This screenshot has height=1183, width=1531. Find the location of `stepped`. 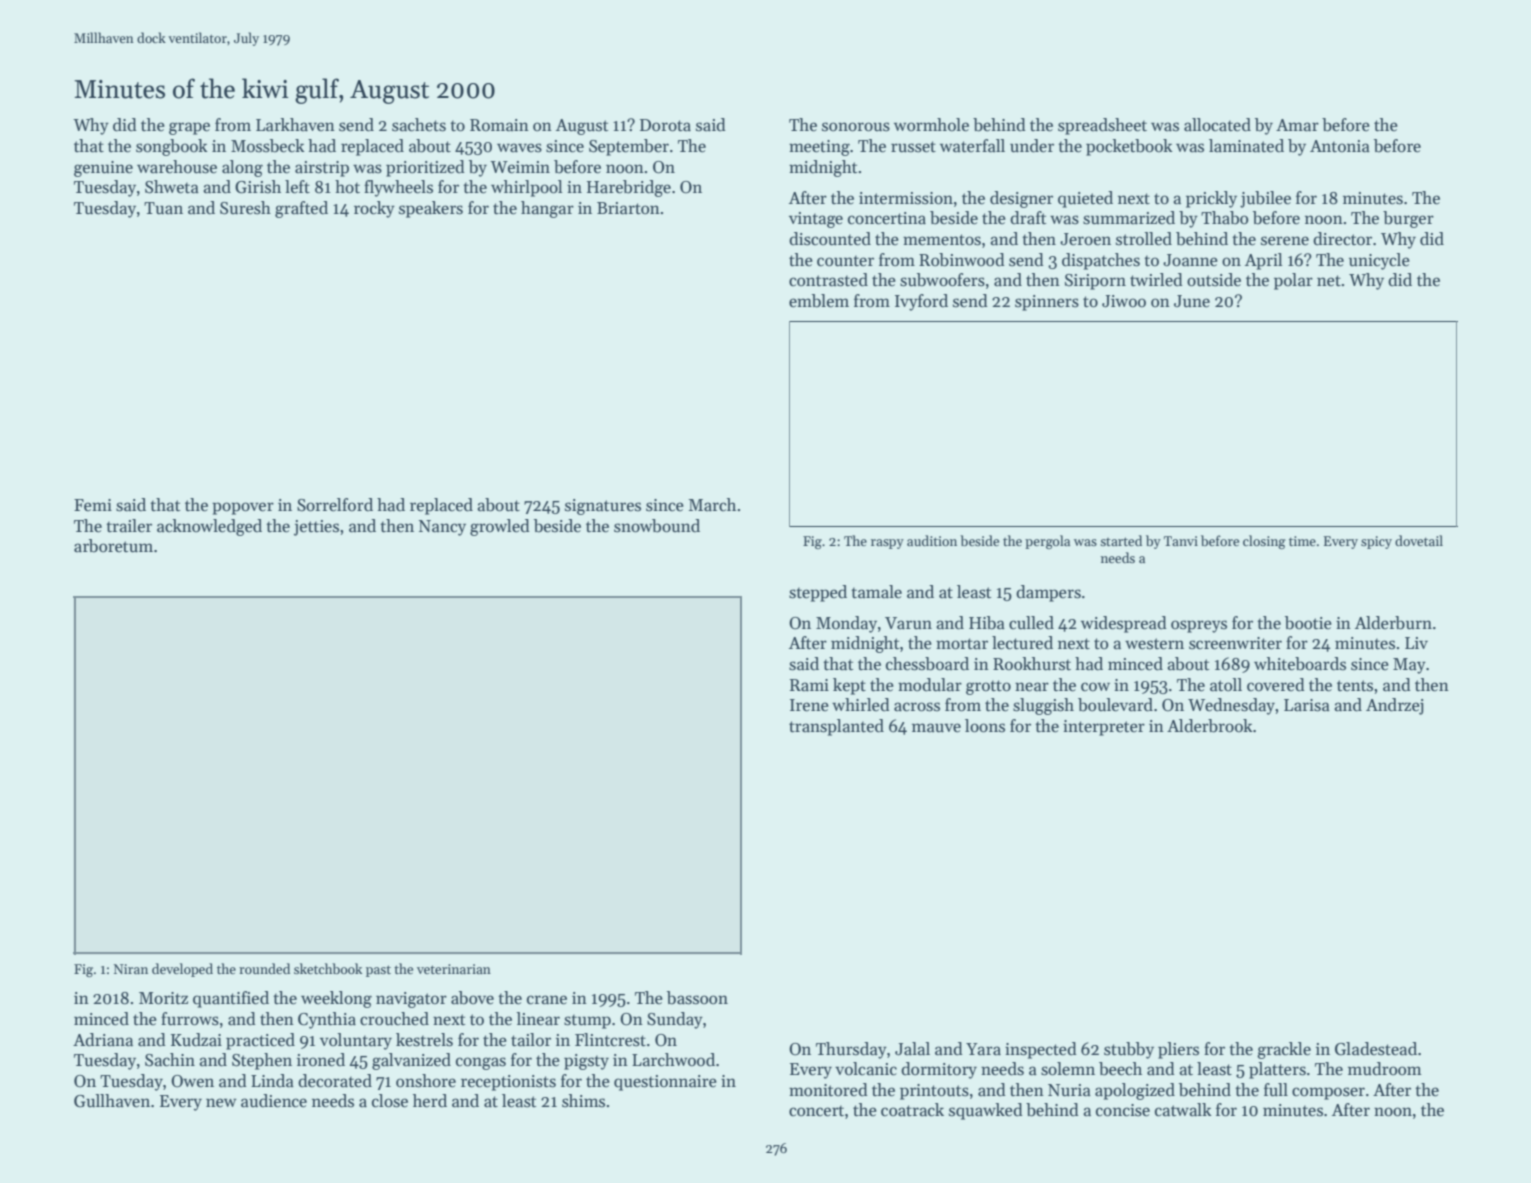

stepped is located at coordinates (818, 593).
